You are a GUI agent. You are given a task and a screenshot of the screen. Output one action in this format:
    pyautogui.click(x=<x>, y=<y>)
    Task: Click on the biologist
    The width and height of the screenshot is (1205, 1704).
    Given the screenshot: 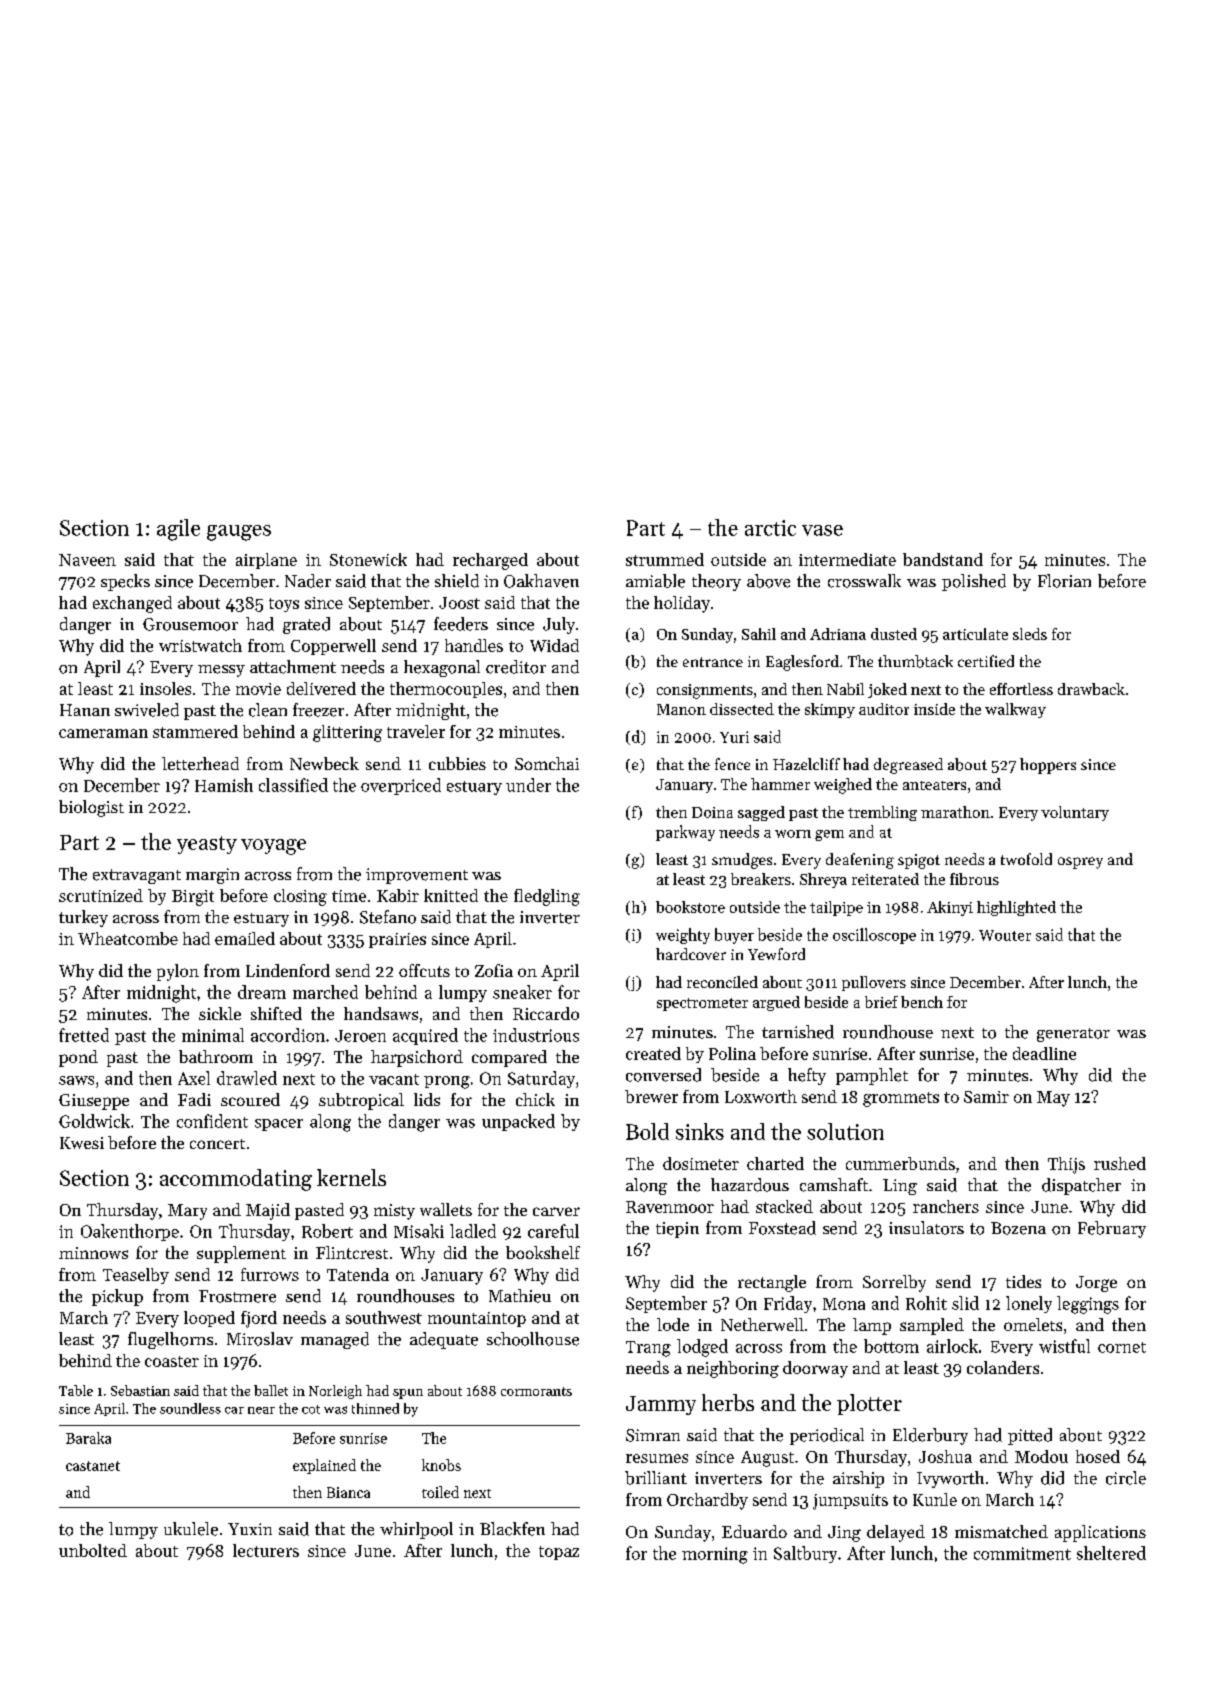 What is the action you would take?
    pyautogui.click(x=91, y=808)
